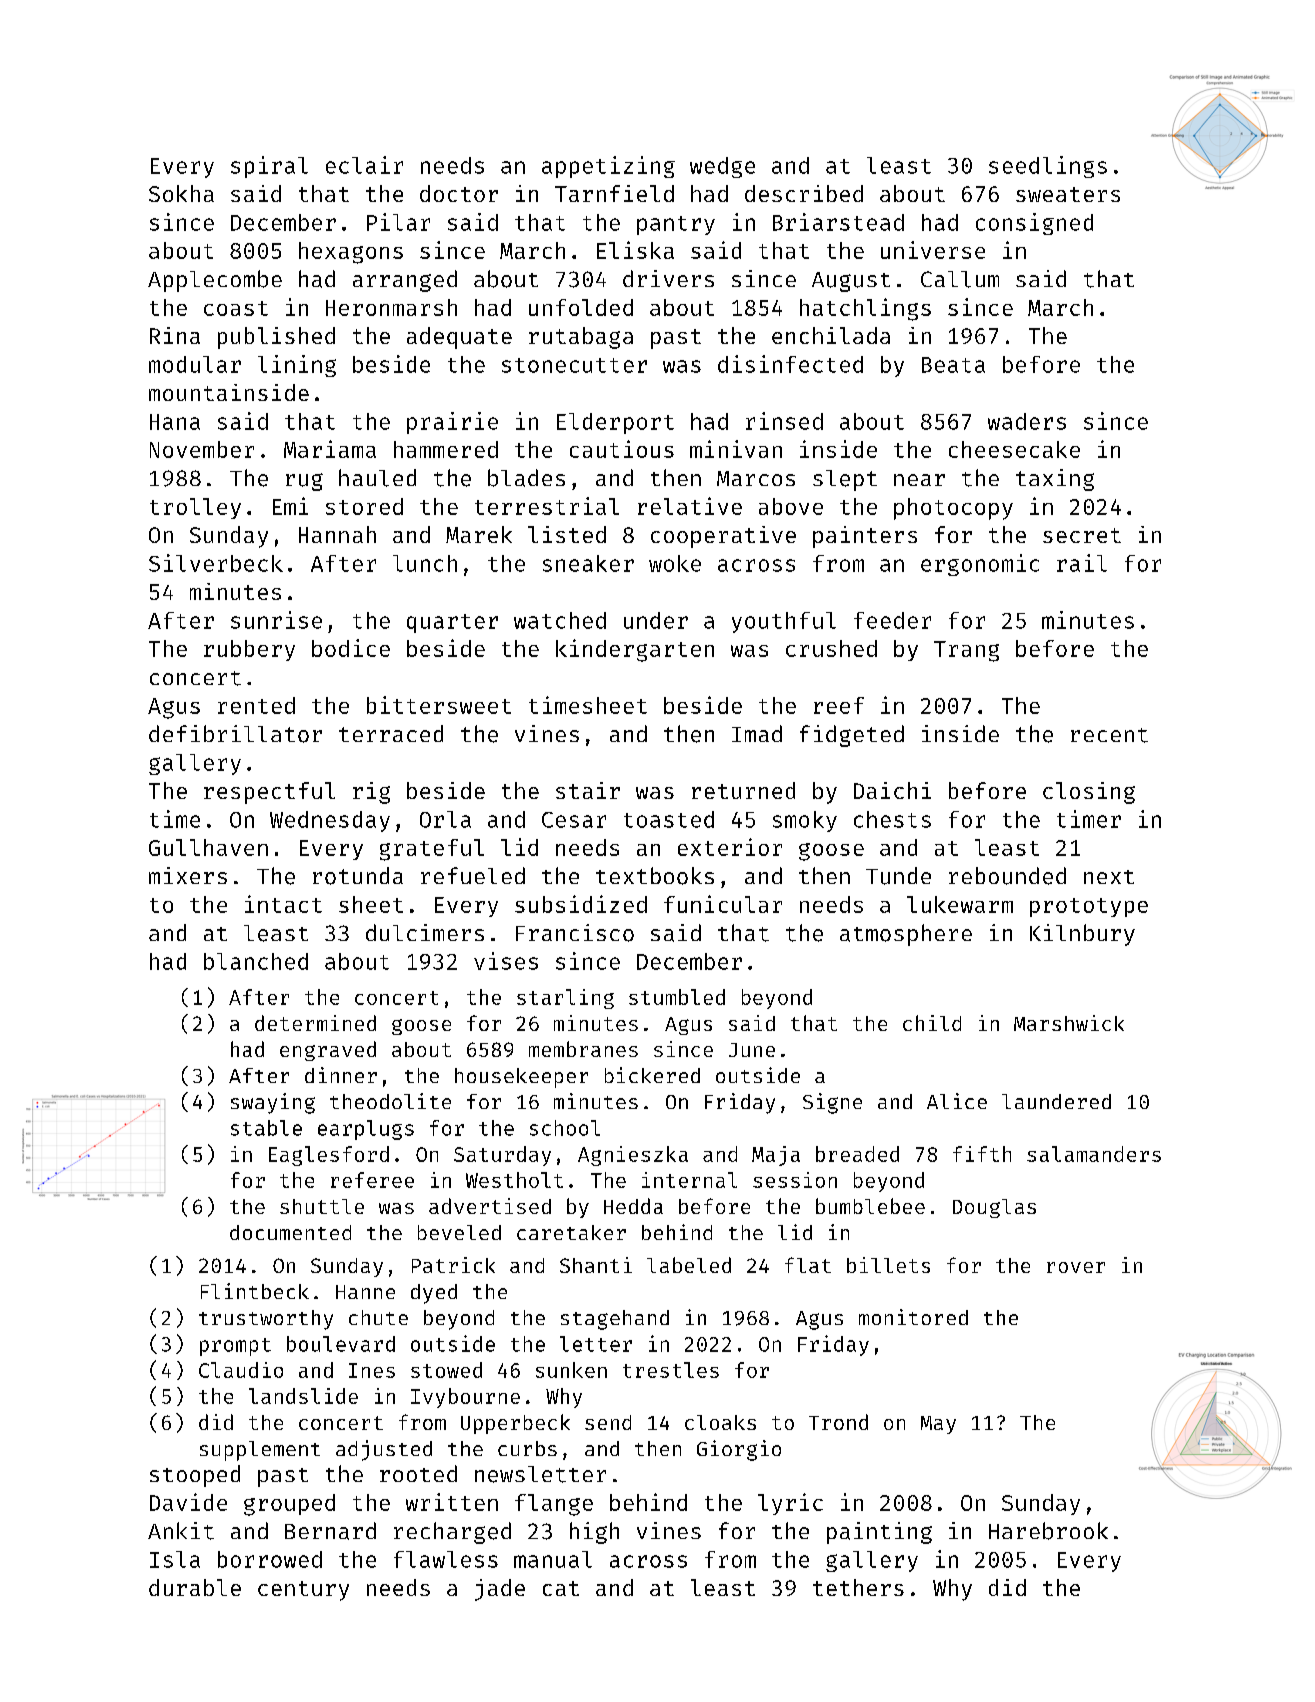  Describe the element at coordinates (351, 253) in the image. I see `hexagons` at that location.
